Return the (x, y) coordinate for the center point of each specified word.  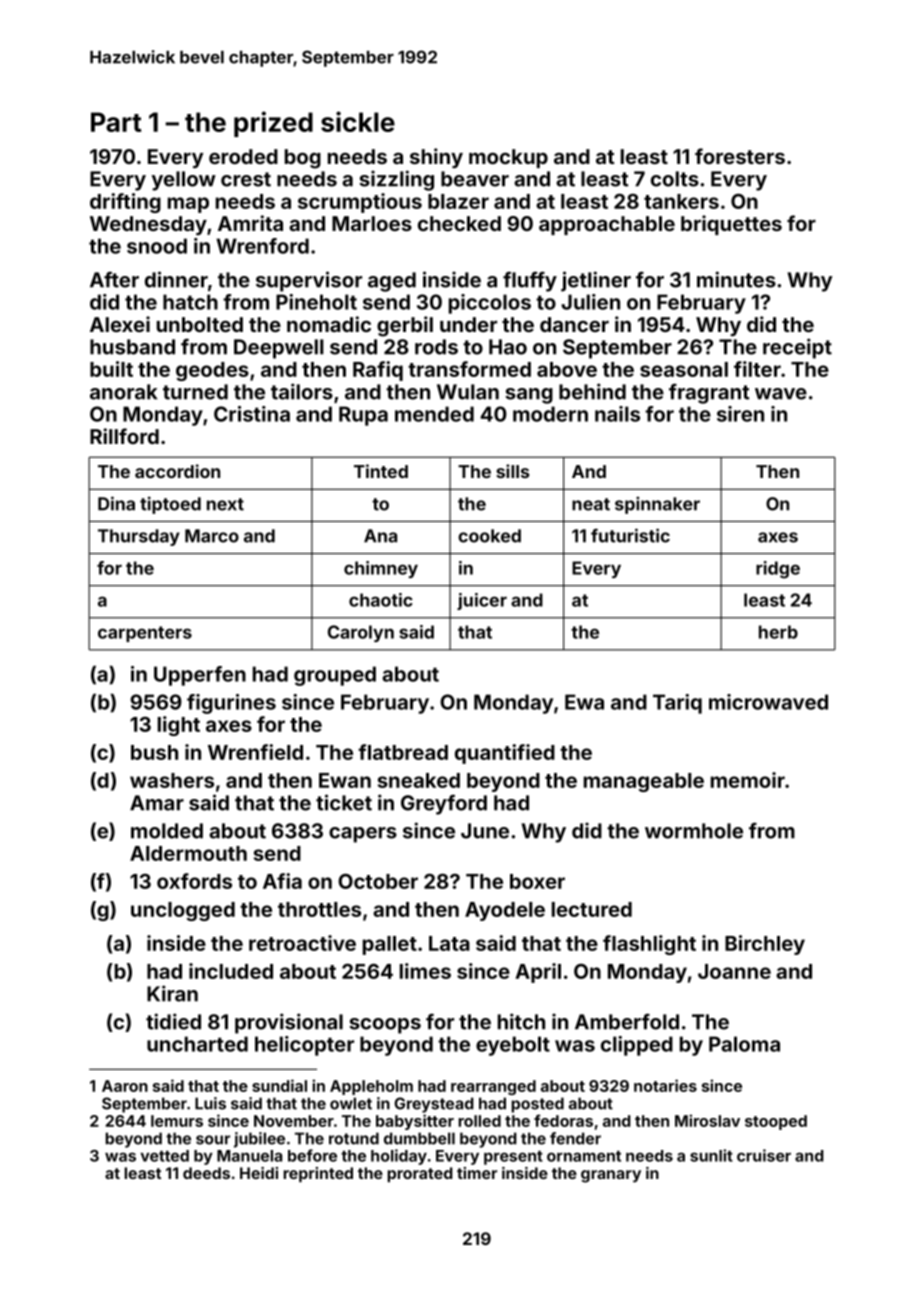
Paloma (744, 1044)
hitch (521, 1021)
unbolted (200, 324)
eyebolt (513, 1046)
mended (434, 414)
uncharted (197, 1044)
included (231, 971)
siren (740, 414)
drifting (125, 203)
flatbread (403, 752)
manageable (644, 782)
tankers (681, 201)
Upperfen (200, 676)
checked (459, 223)
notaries (665, 1085)
